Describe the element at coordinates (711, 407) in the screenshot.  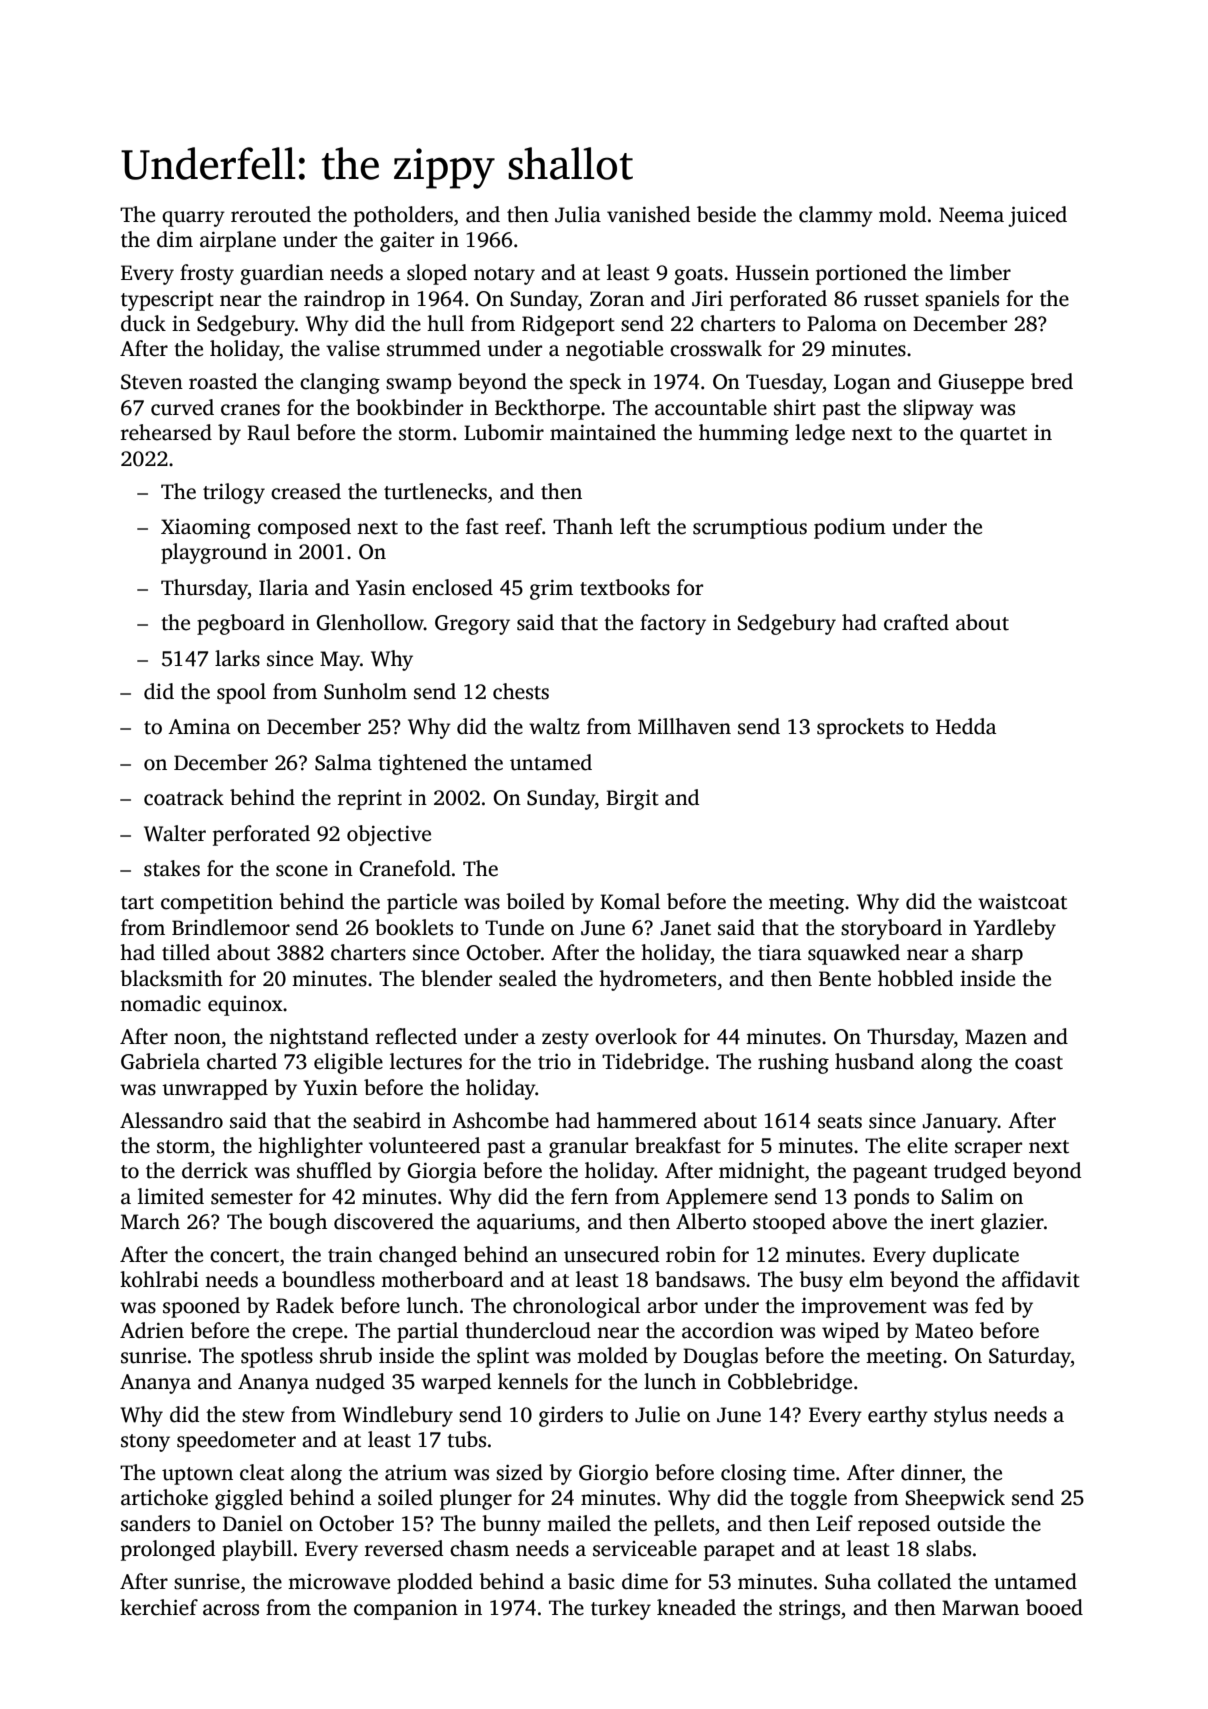
I see `accountable` at that location.
